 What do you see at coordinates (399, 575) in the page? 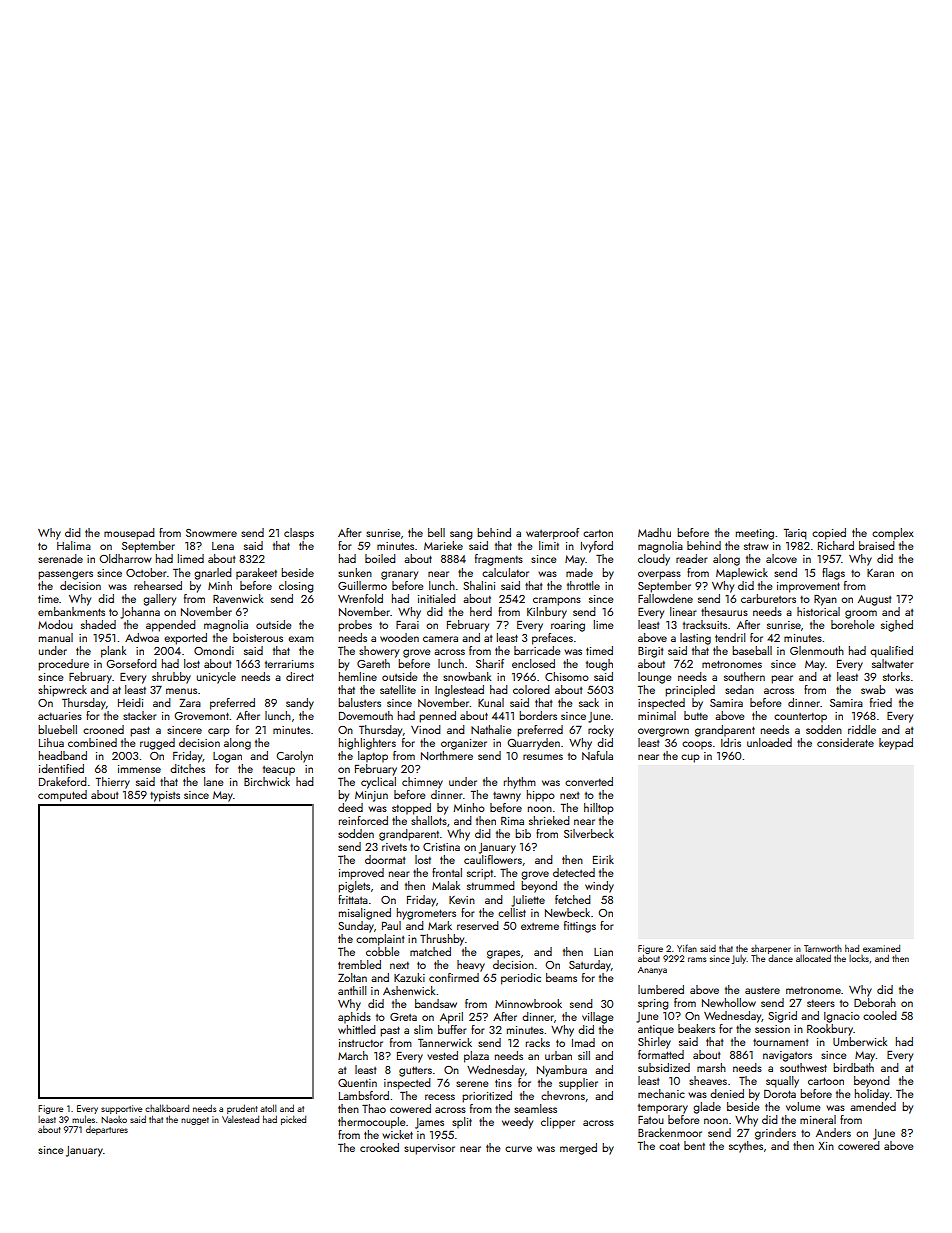
I see `granary` at bounding box center [399, 575].
